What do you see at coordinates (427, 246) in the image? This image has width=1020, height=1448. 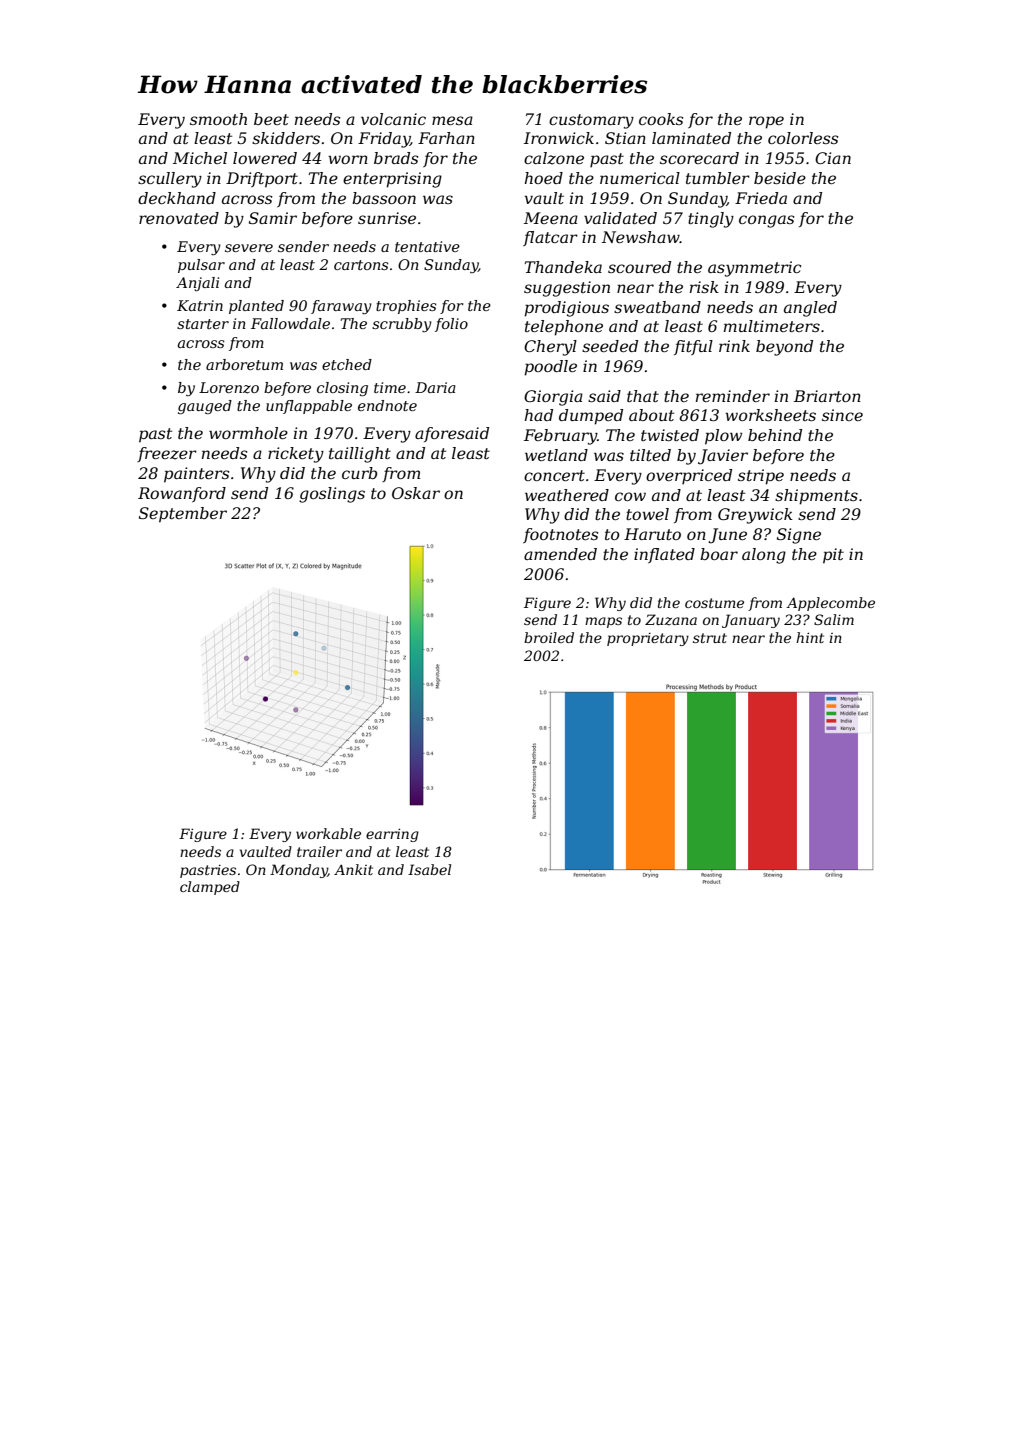 I see `tentative` at bounding box center [427, 246].
